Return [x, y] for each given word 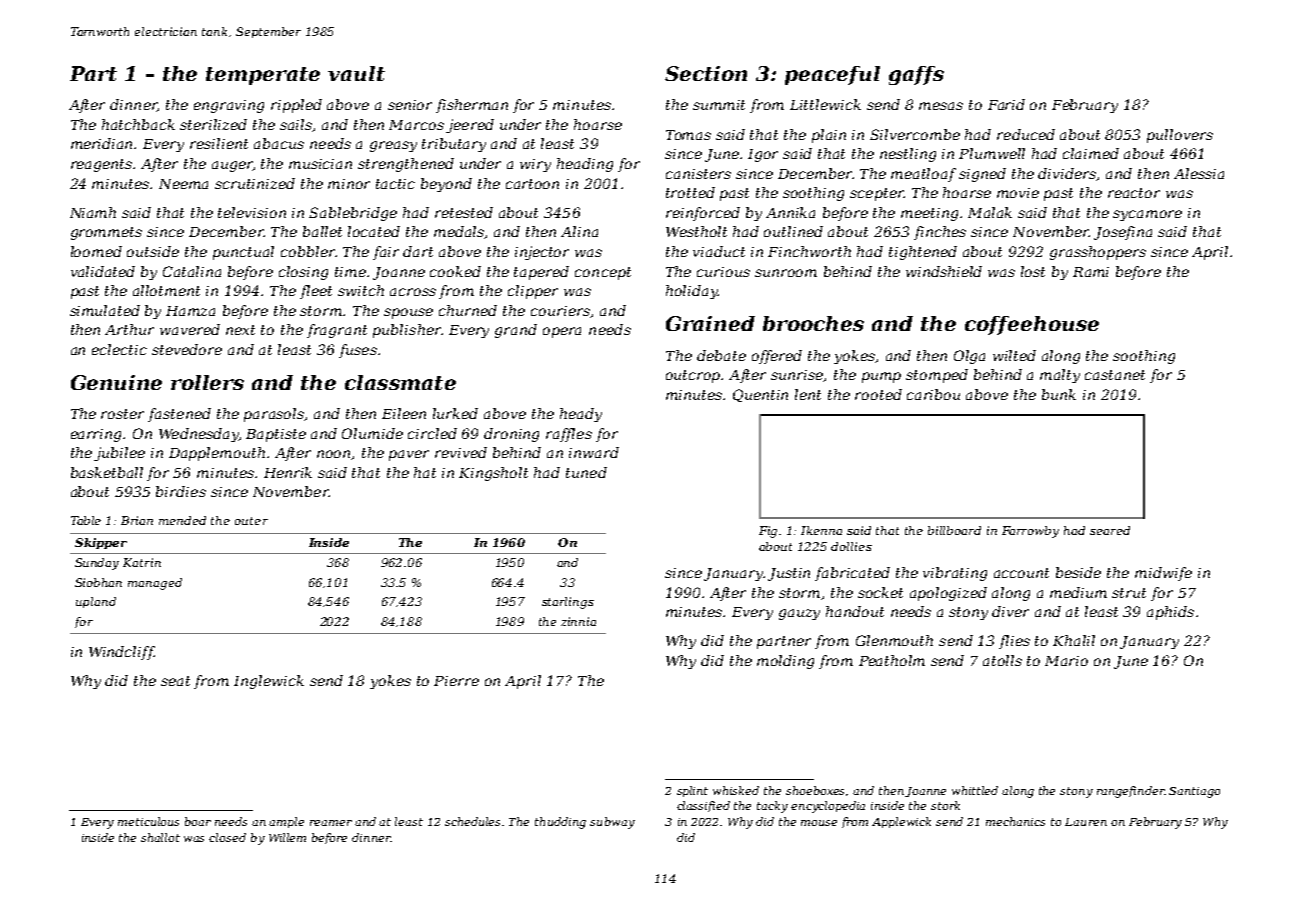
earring [97, 435]
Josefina [1123, 233]
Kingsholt [493, 474]
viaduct [719, 251]
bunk [1059, 394]
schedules [472, 821]
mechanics [1015, 821]
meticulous [148, 821]
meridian [103, 143]
